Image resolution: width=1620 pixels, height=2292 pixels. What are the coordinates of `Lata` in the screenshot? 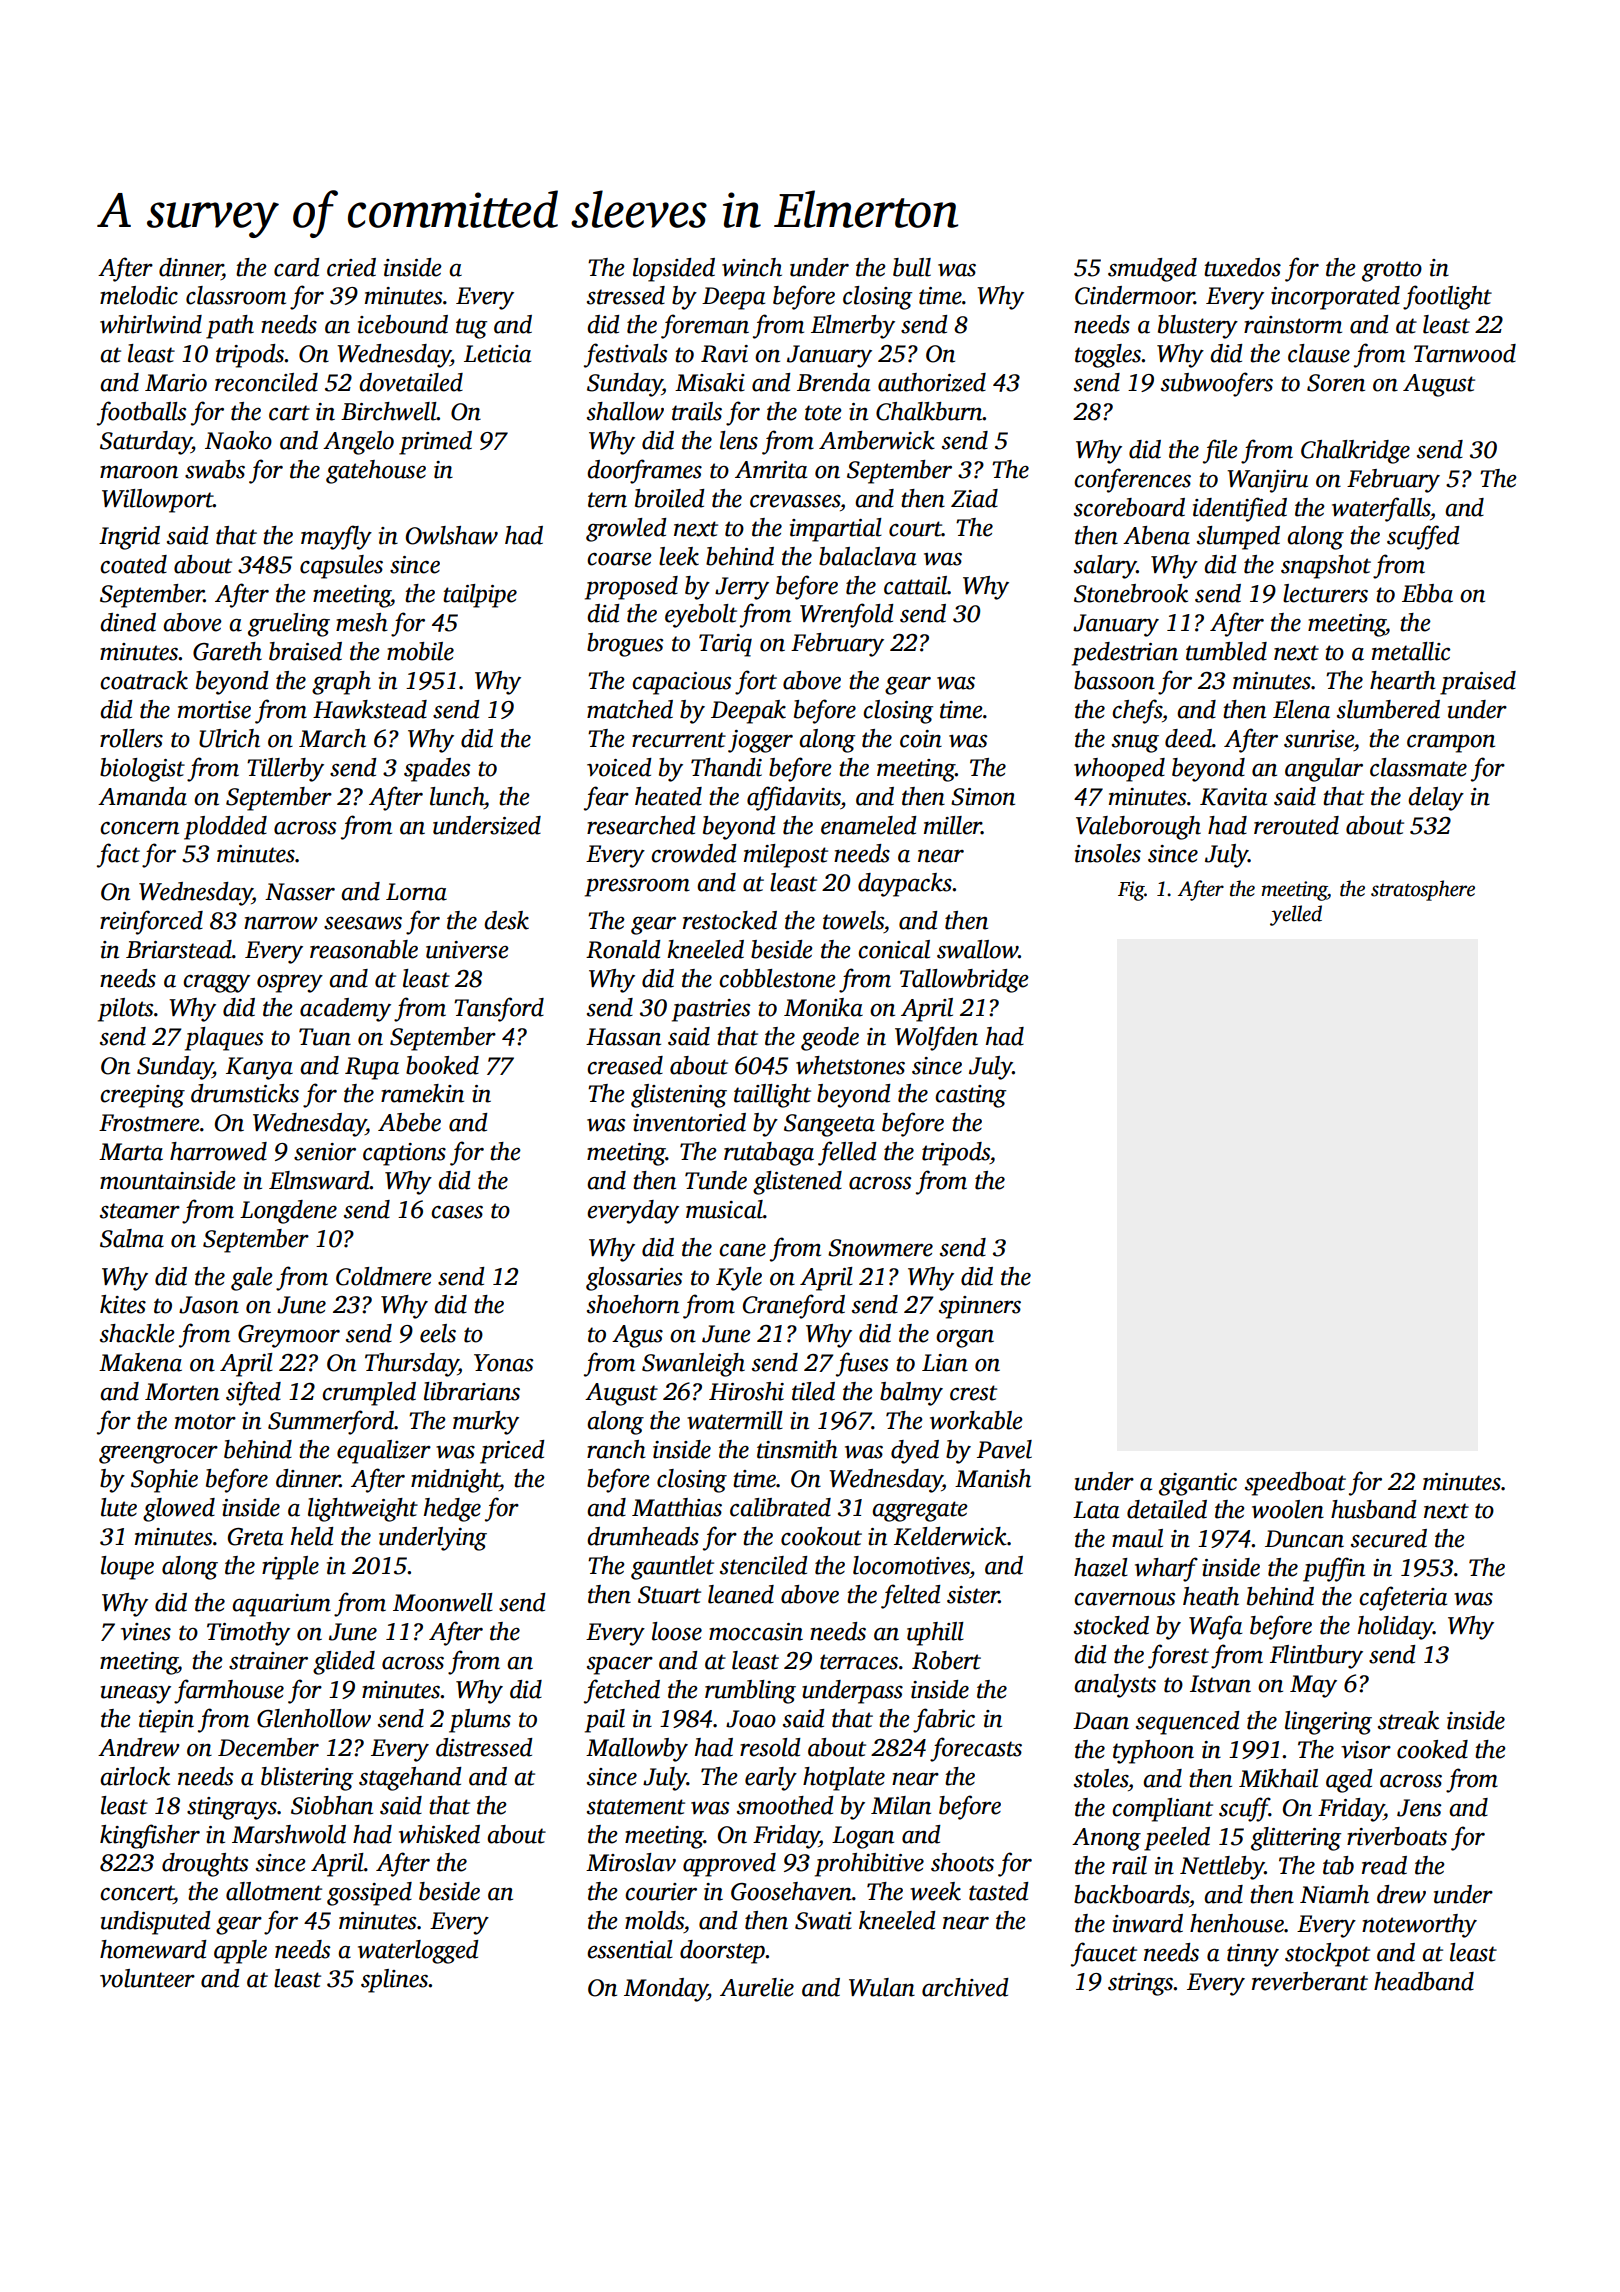 It's located at (1096, 1510).
